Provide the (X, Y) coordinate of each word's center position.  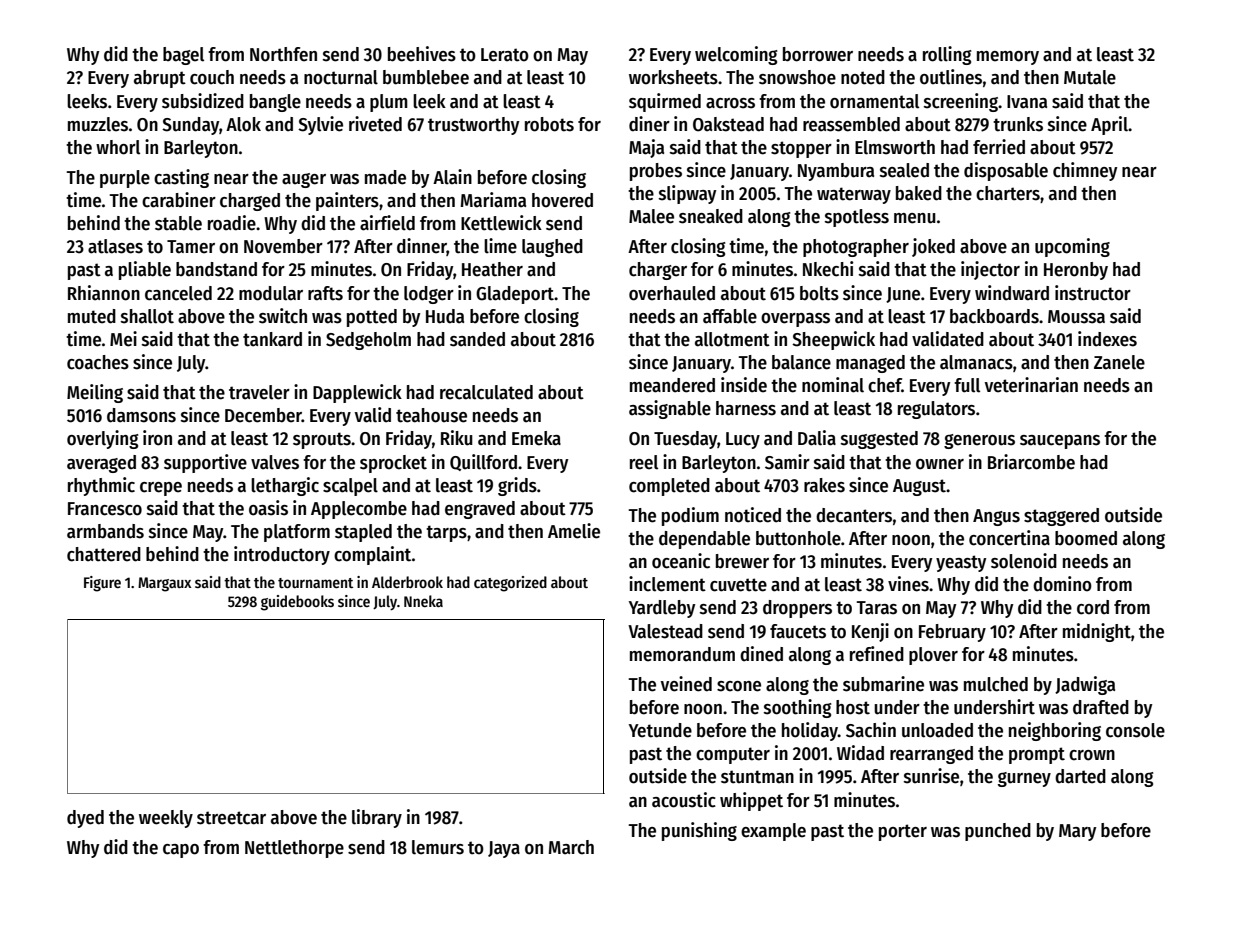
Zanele (1119, 362)
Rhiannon (104, 293)
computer (733, 755)
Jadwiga (1085, 685)
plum (389, 103)
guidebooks (297, 603)
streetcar (231, 818)
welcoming (736, 55)
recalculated (486, 392)
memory (1008, 58)
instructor (1093, 293)
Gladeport (515, 295)
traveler (259, 392)
